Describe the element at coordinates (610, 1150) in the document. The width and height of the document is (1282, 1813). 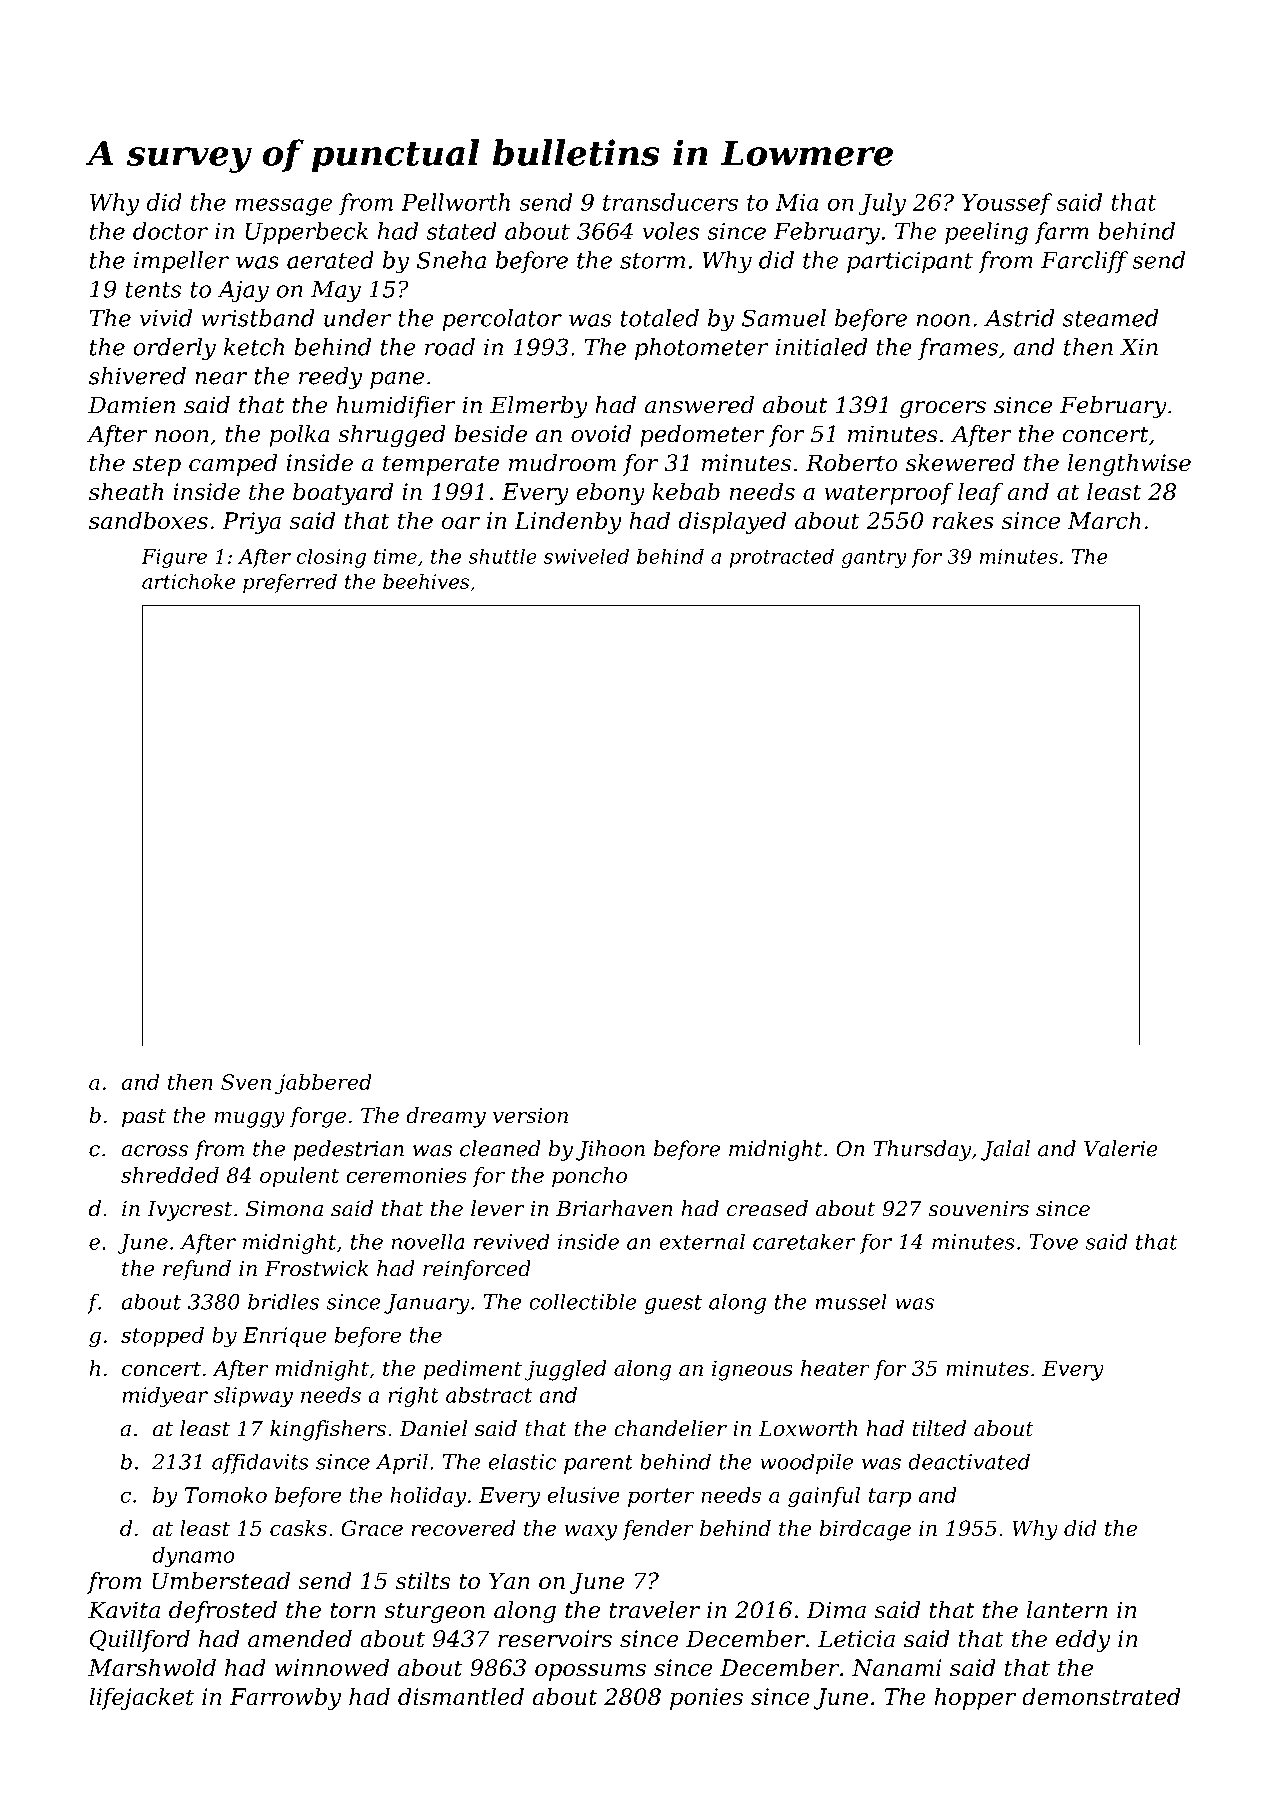
I see `Jihoon` at that location.
